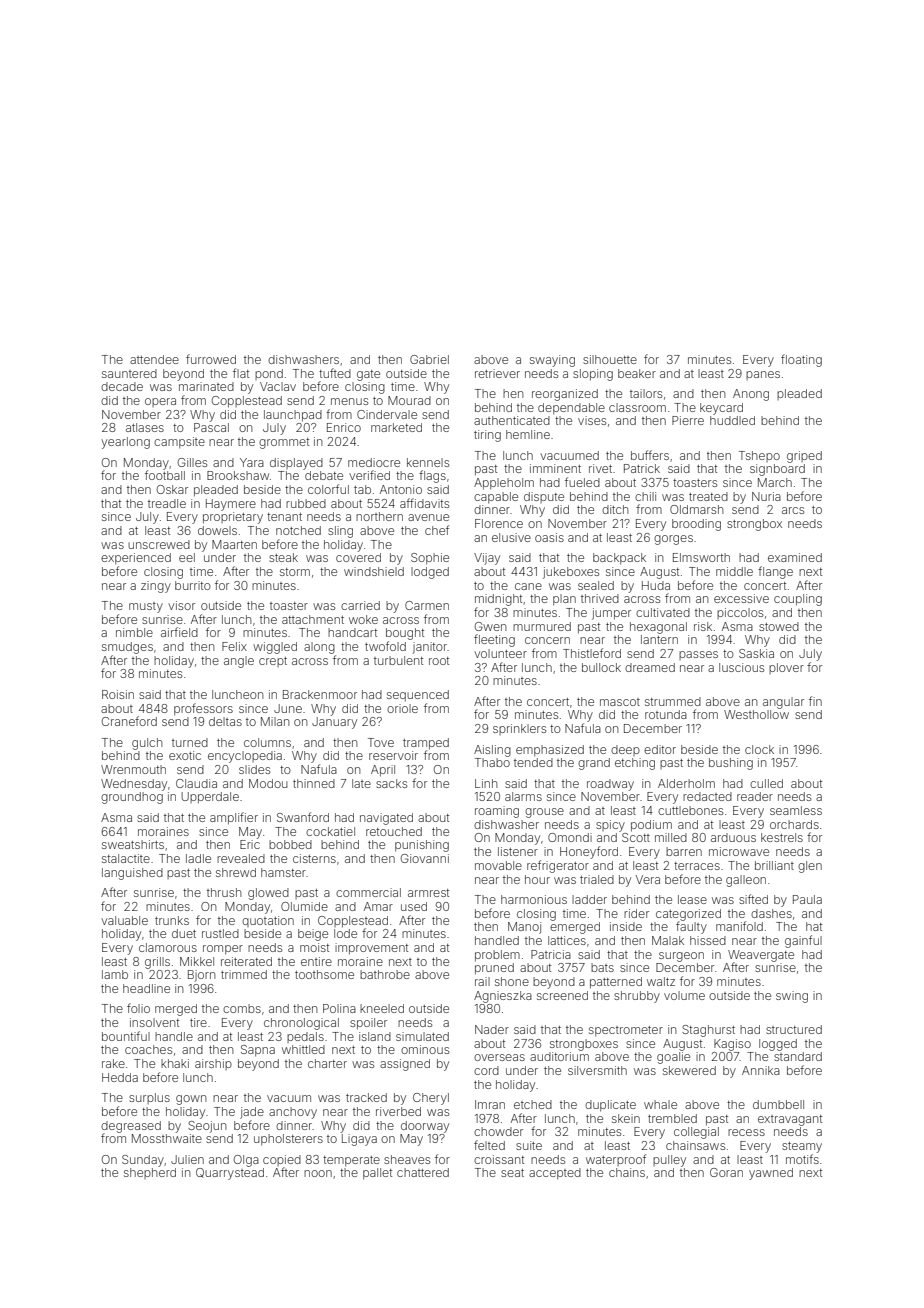  I want to click on Agnieszka, so click(503, 997).
